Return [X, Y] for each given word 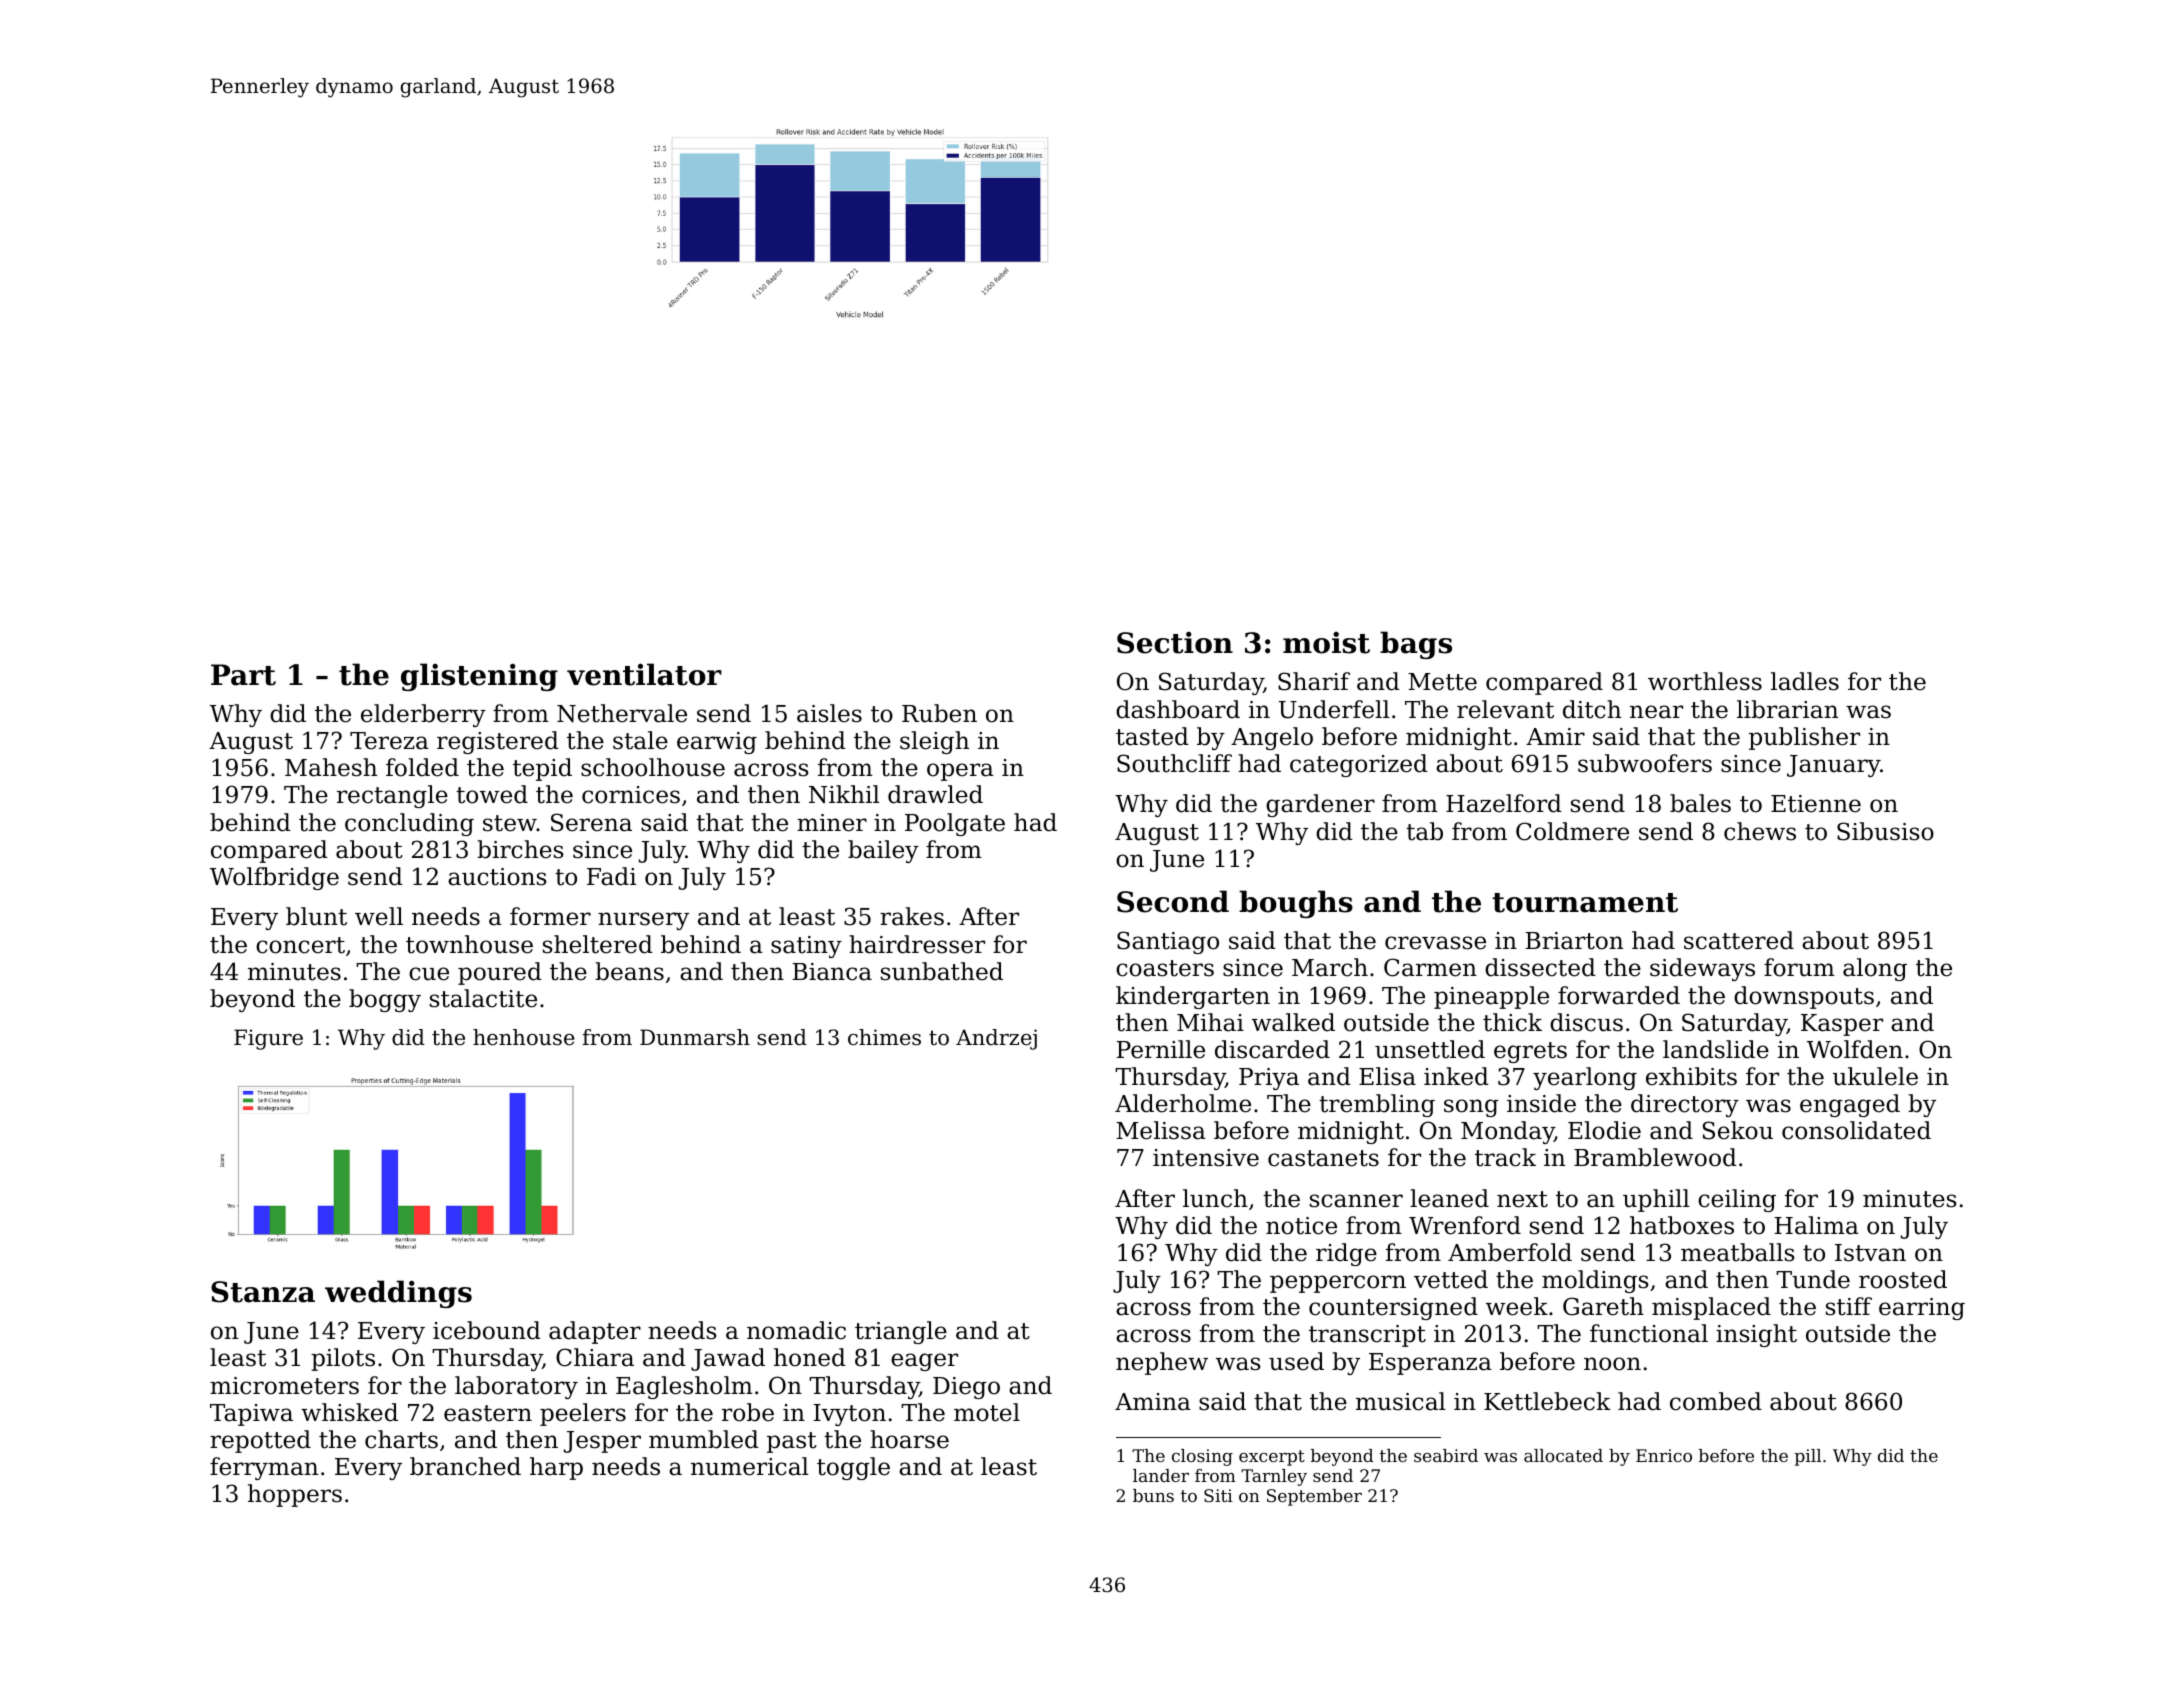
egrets [1530, 1052]
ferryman [264, 1468]
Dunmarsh [695, 1037]
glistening [479, 677]
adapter [595, 1332]
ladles [1805, 681]
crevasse [1435, 943]
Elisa [1387, 1076]
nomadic [796, 1330]
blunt [316, 916]
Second [1173, 901]
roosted [1903, 1279]
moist [1326, 643]
